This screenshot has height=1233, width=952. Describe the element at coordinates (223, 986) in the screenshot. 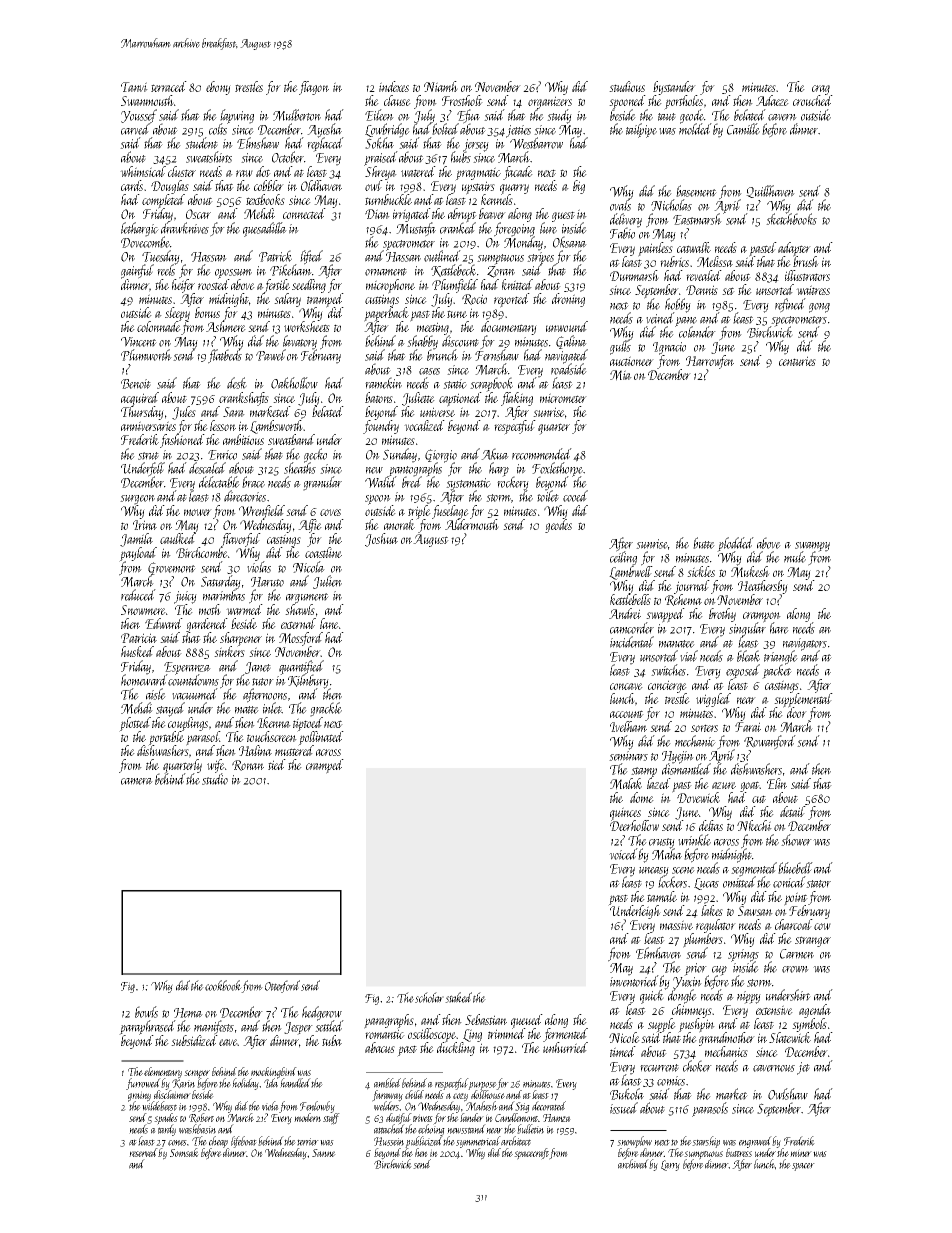

I see `cookbook` at that location.
